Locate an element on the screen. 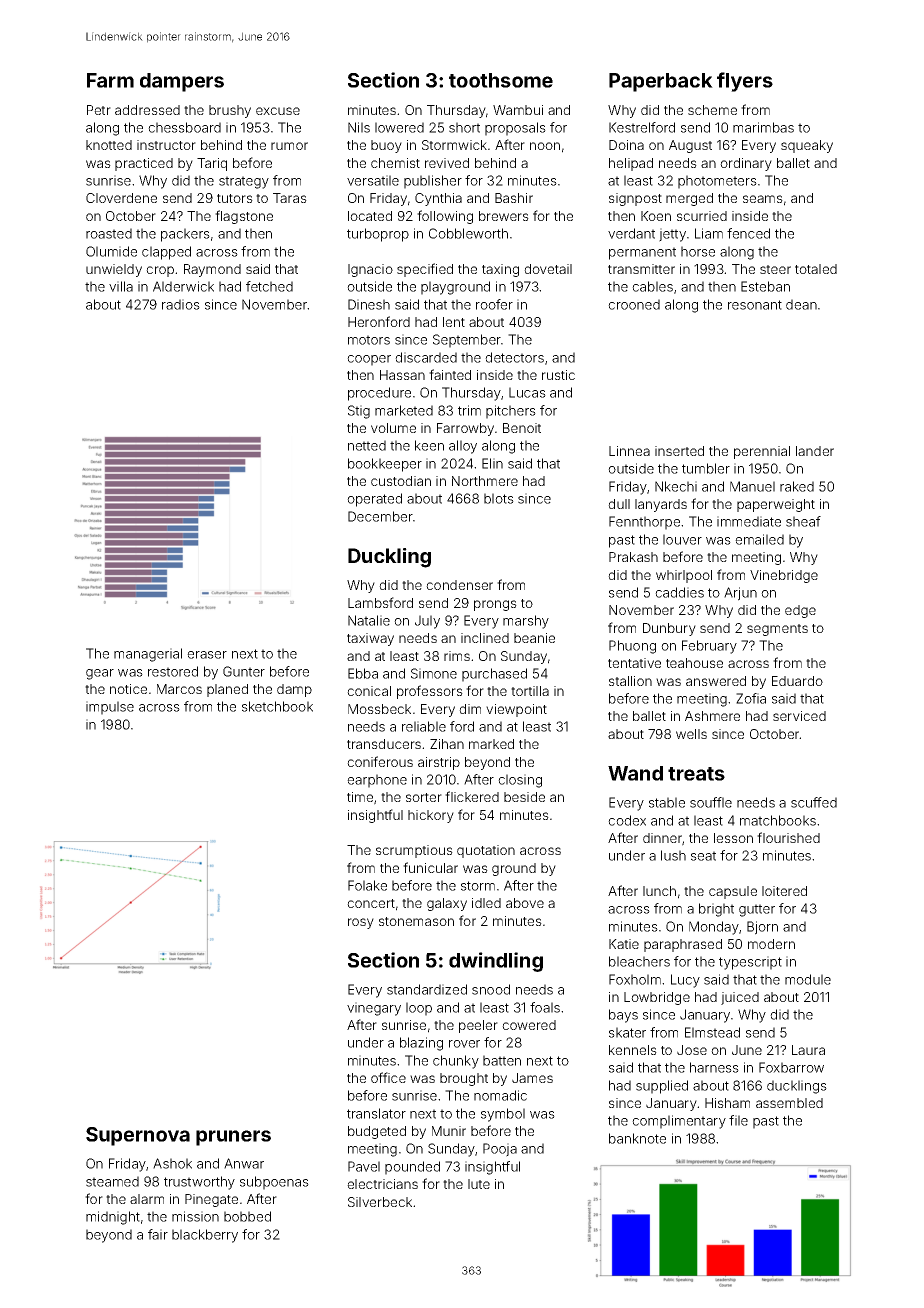  vinegary is located at coordinates (374, 1009).
